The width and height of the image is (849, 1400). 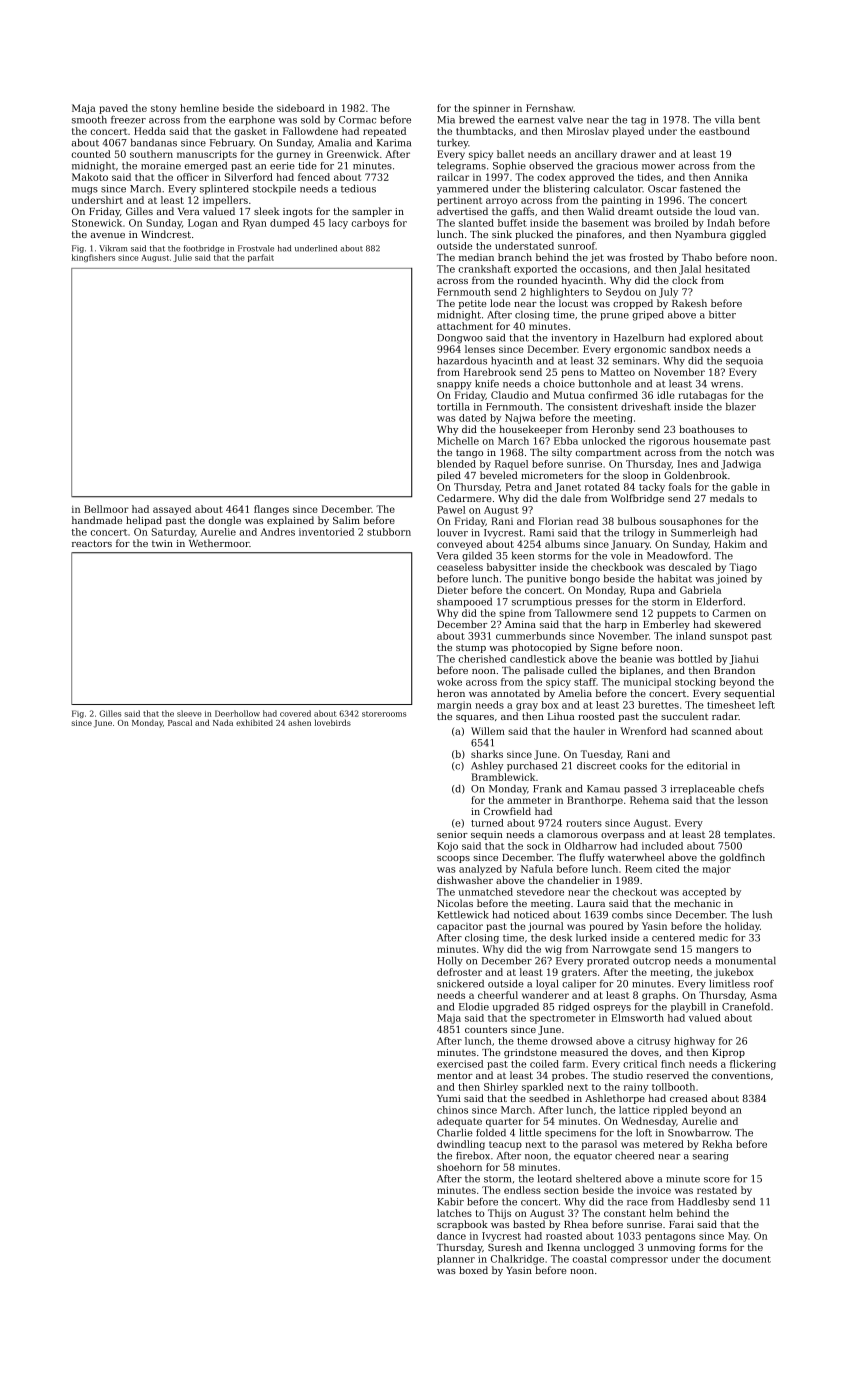 I want to click on Kabir, so click(x=450, y=1202).
